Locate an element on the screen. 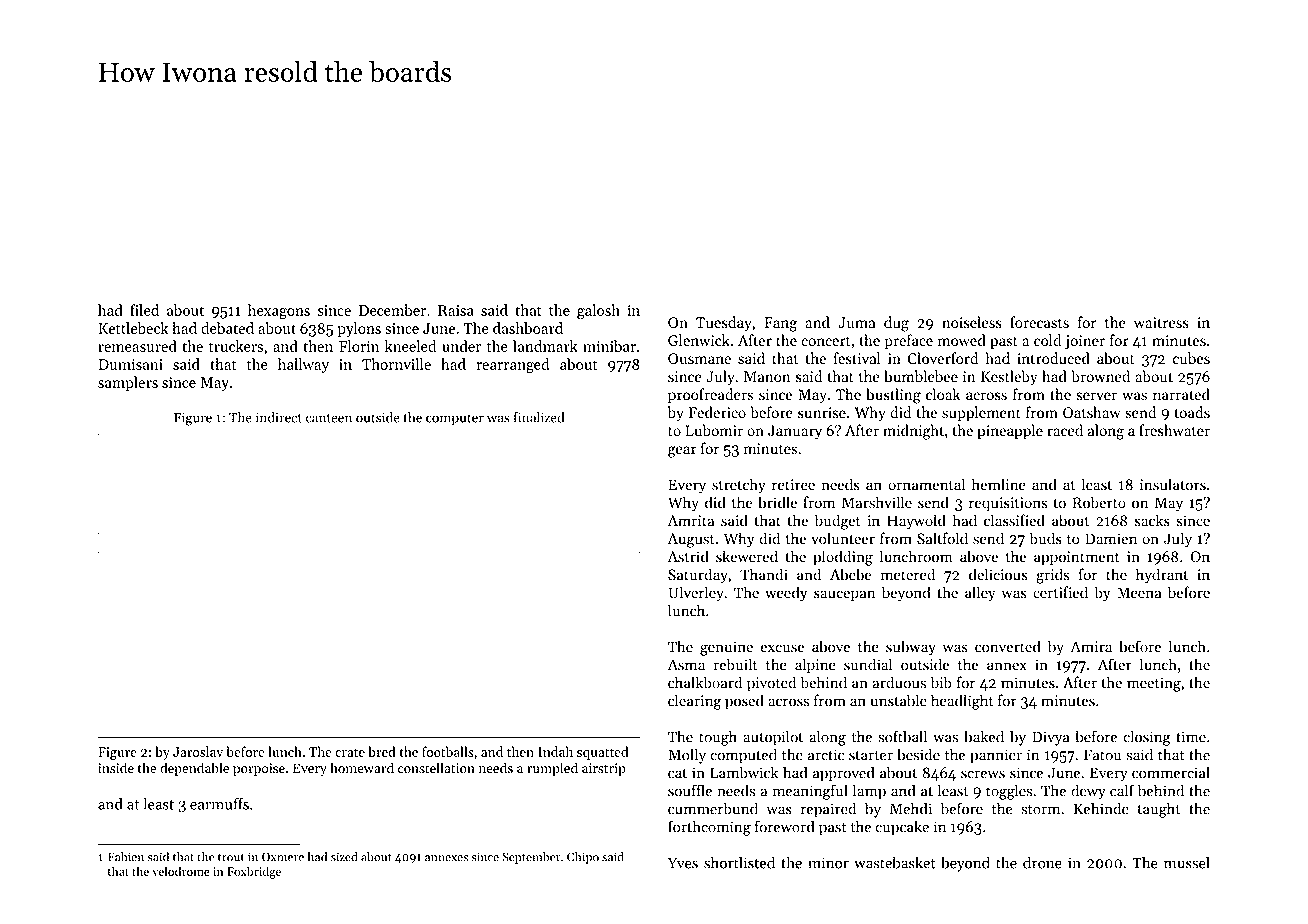  noiseless is located at coordinates (972, 322).
